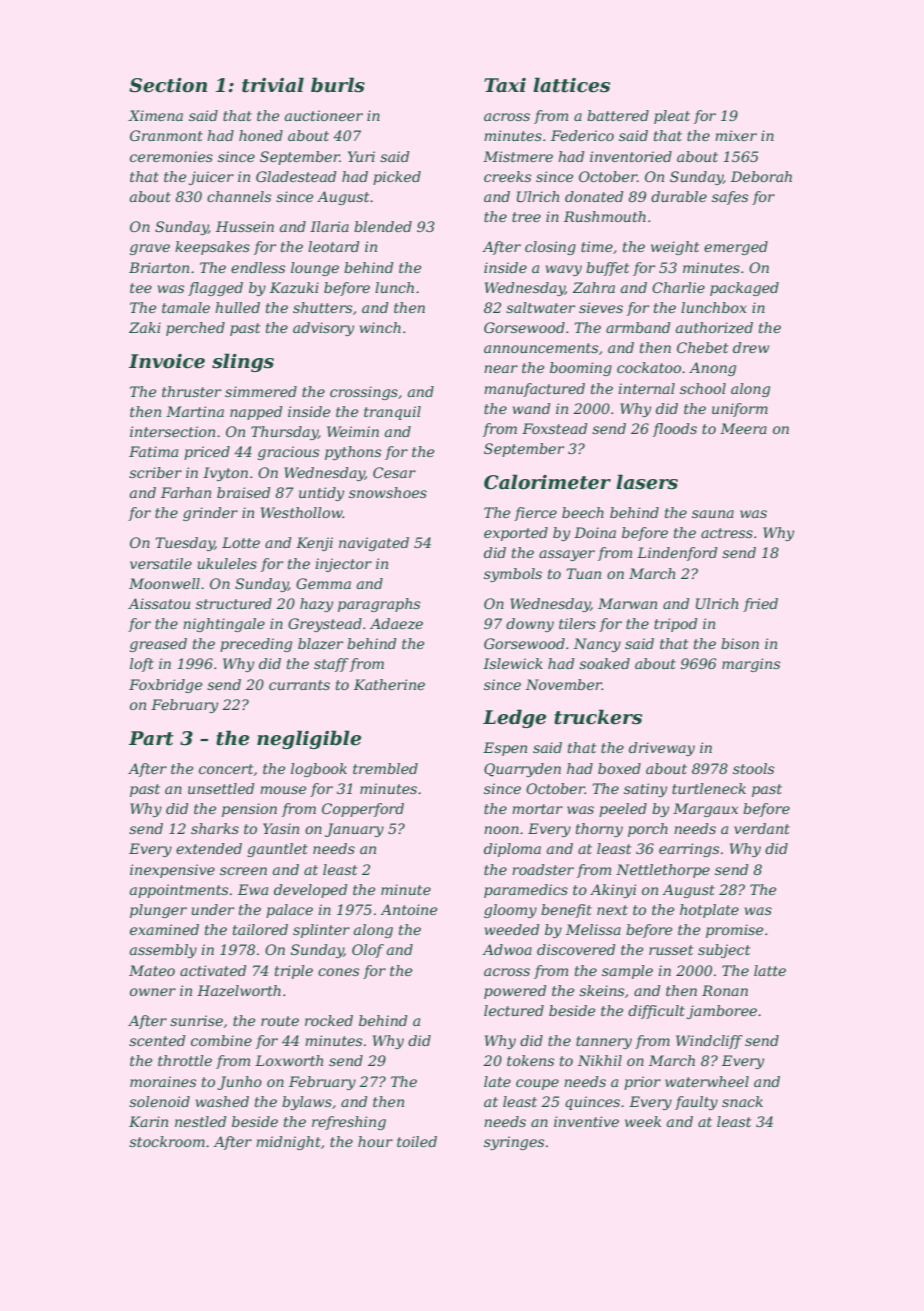 This screenshot has width=924, height=1311. Describe the element at coordinates (507, 949) in the screenshot. I see `Adwoa` at that location.
